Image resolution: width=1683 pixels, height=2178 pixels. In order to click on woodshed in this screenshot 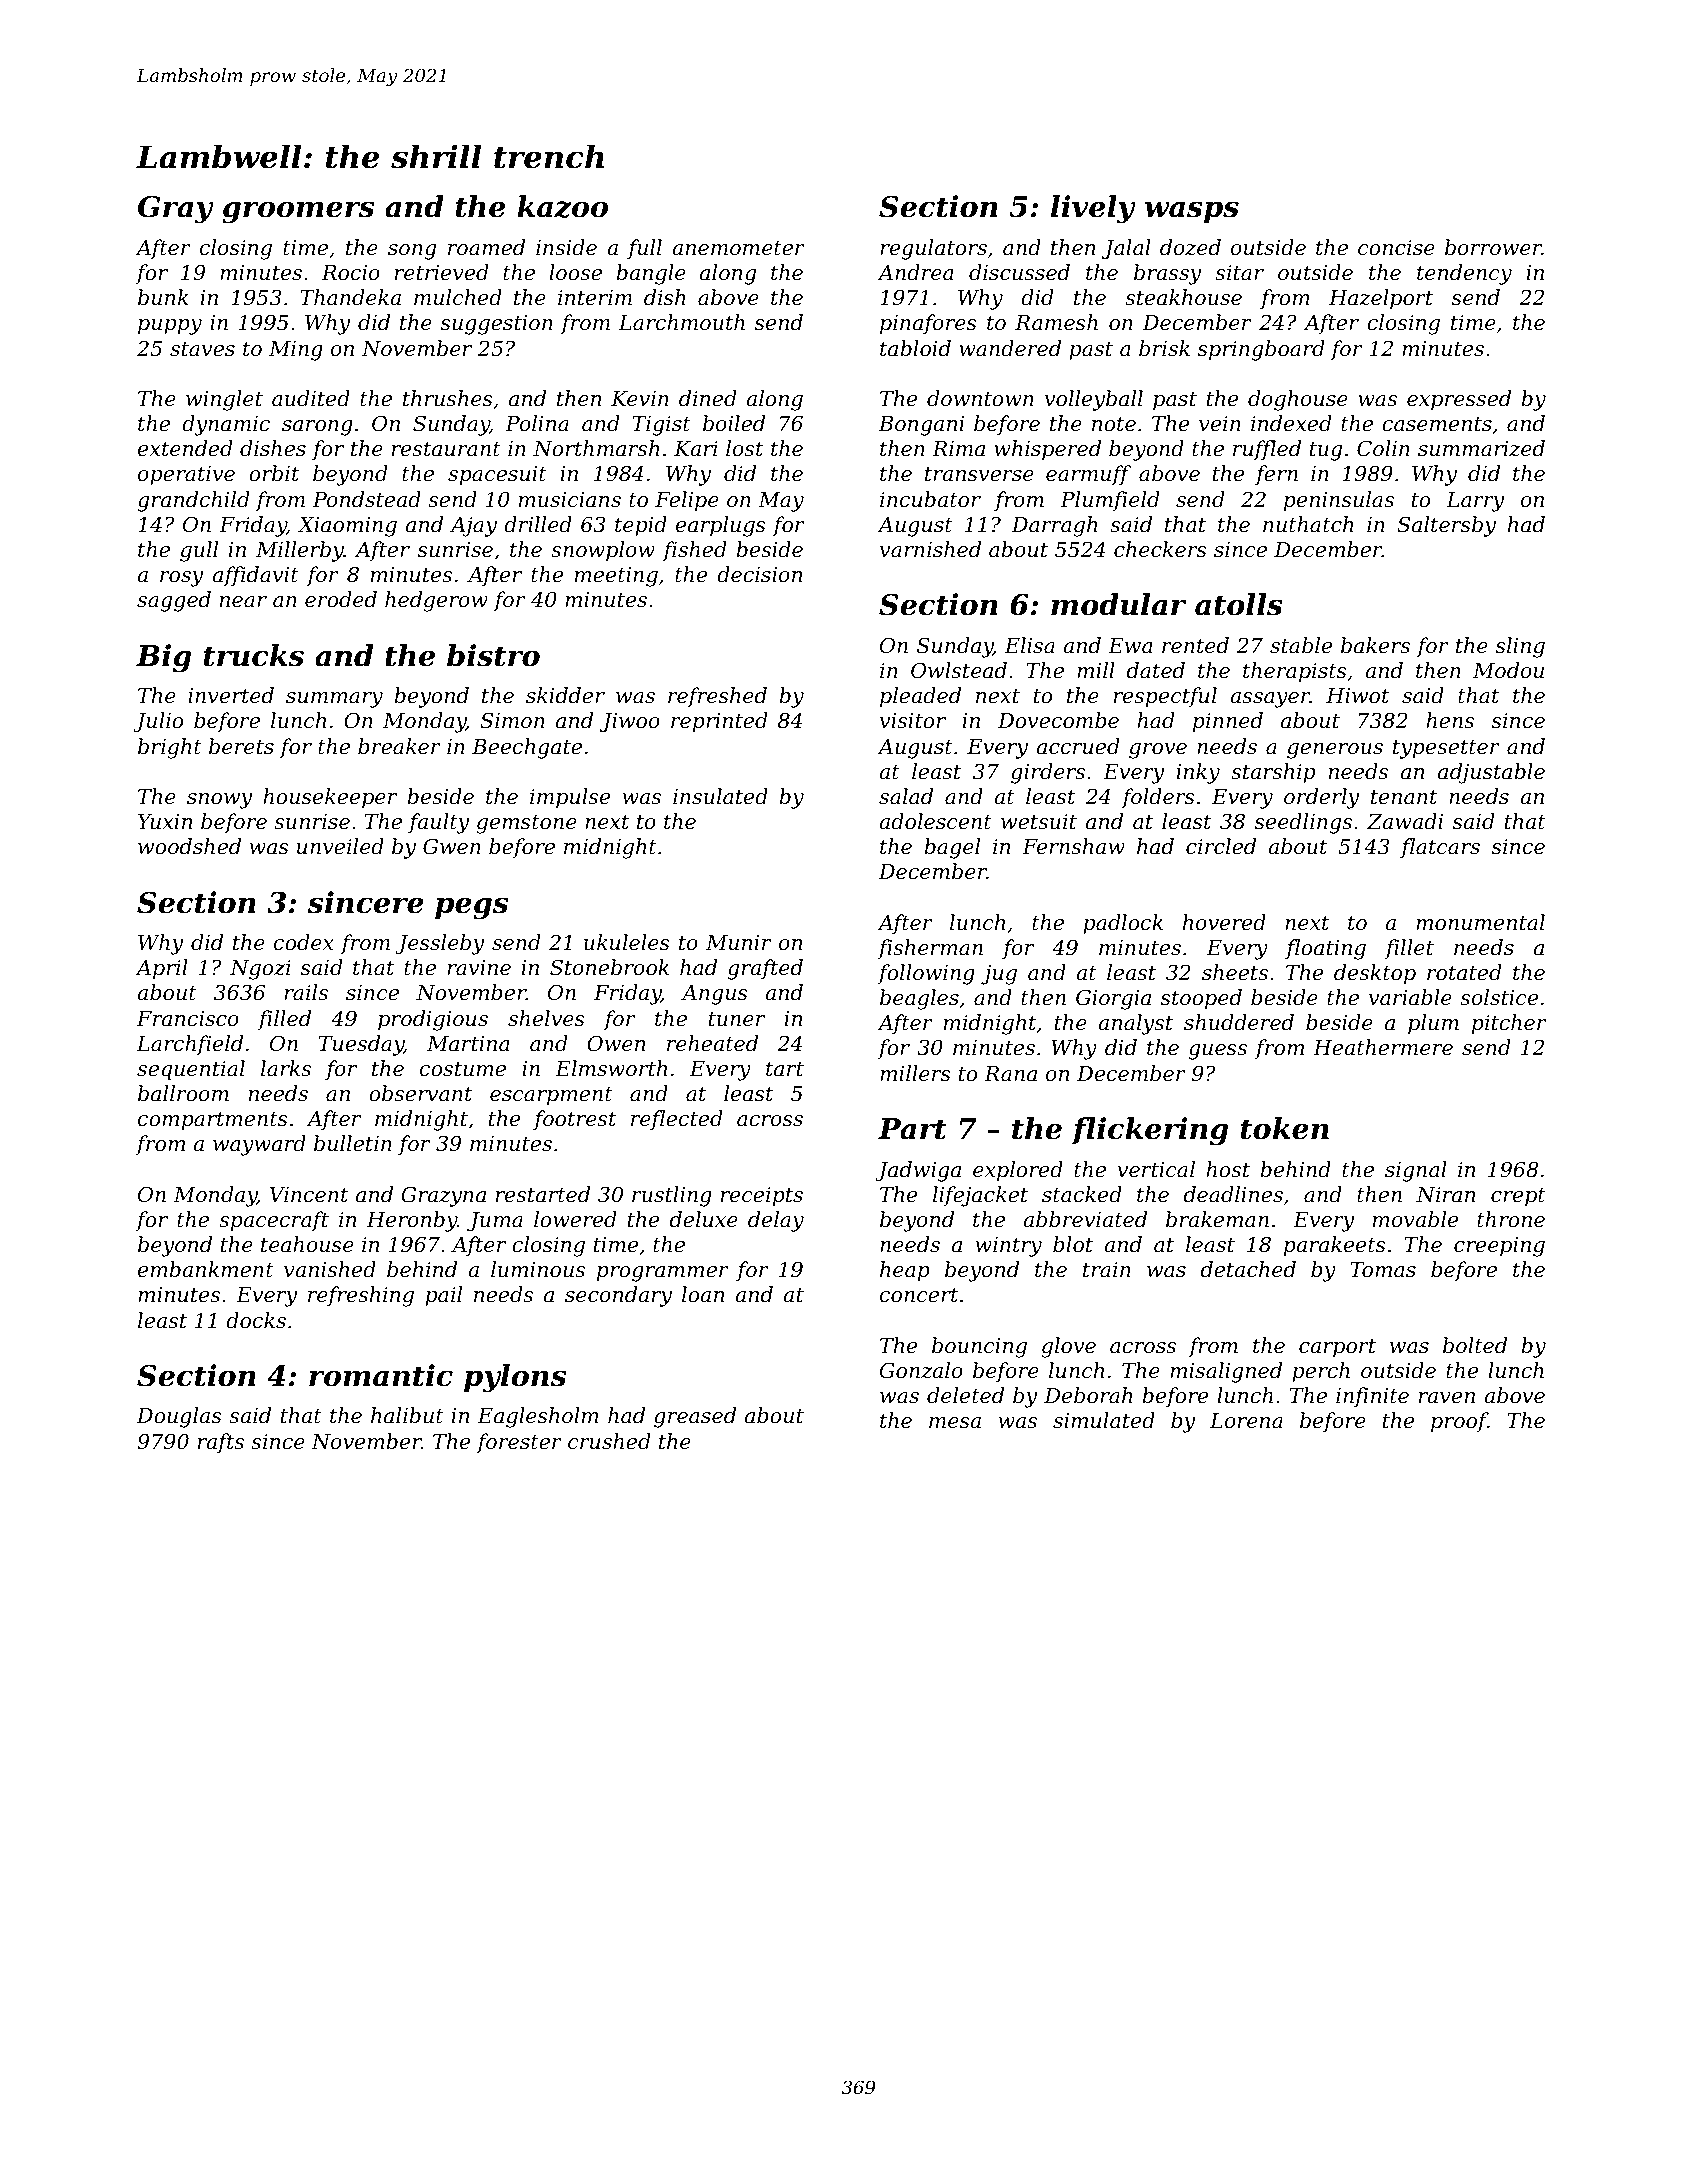, I will do `click(189, 846)`.
